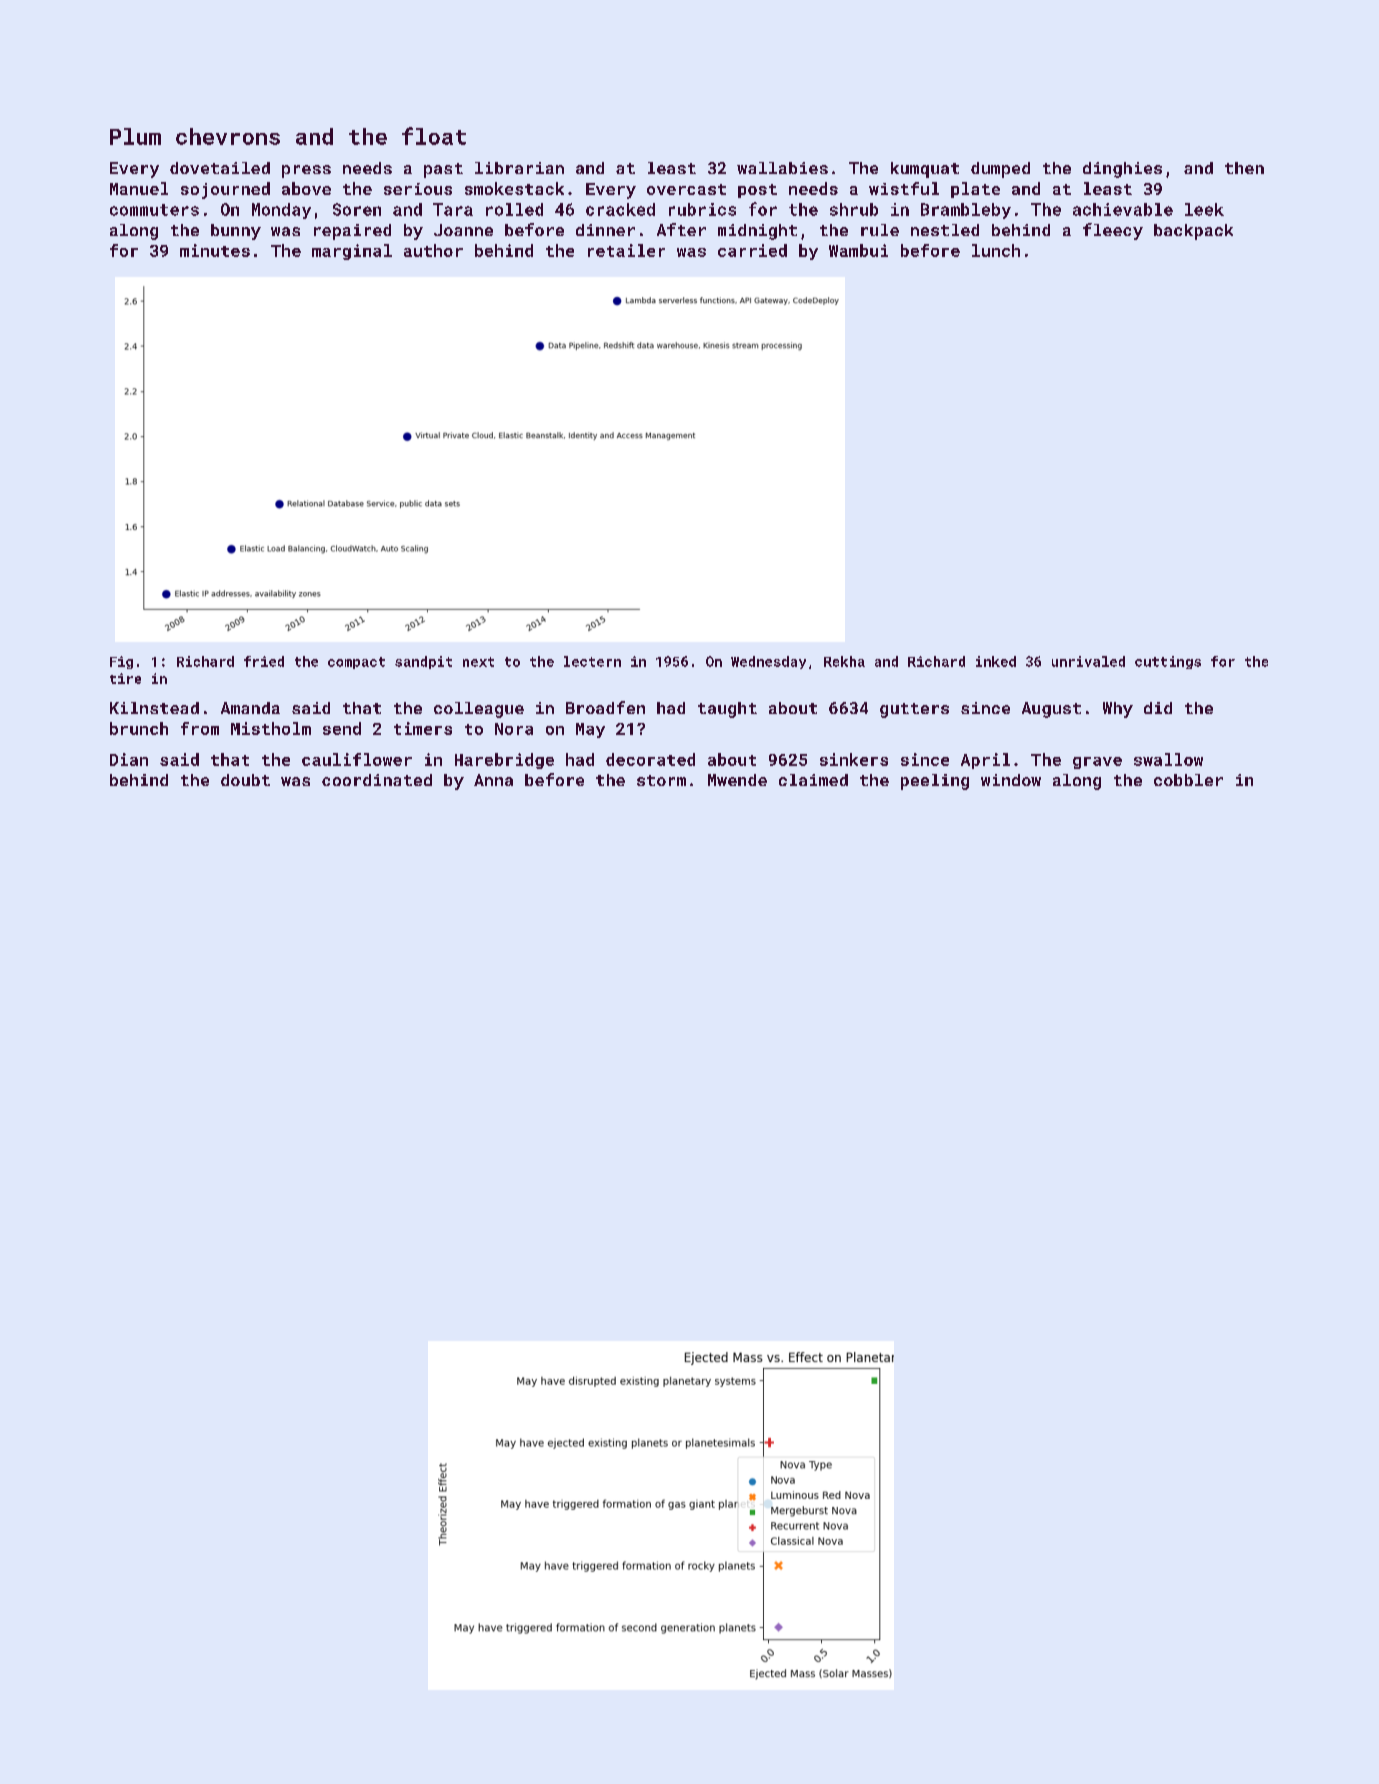 The image size is (1379, 1784). I want to click on wallabies, so click(782, 168).
